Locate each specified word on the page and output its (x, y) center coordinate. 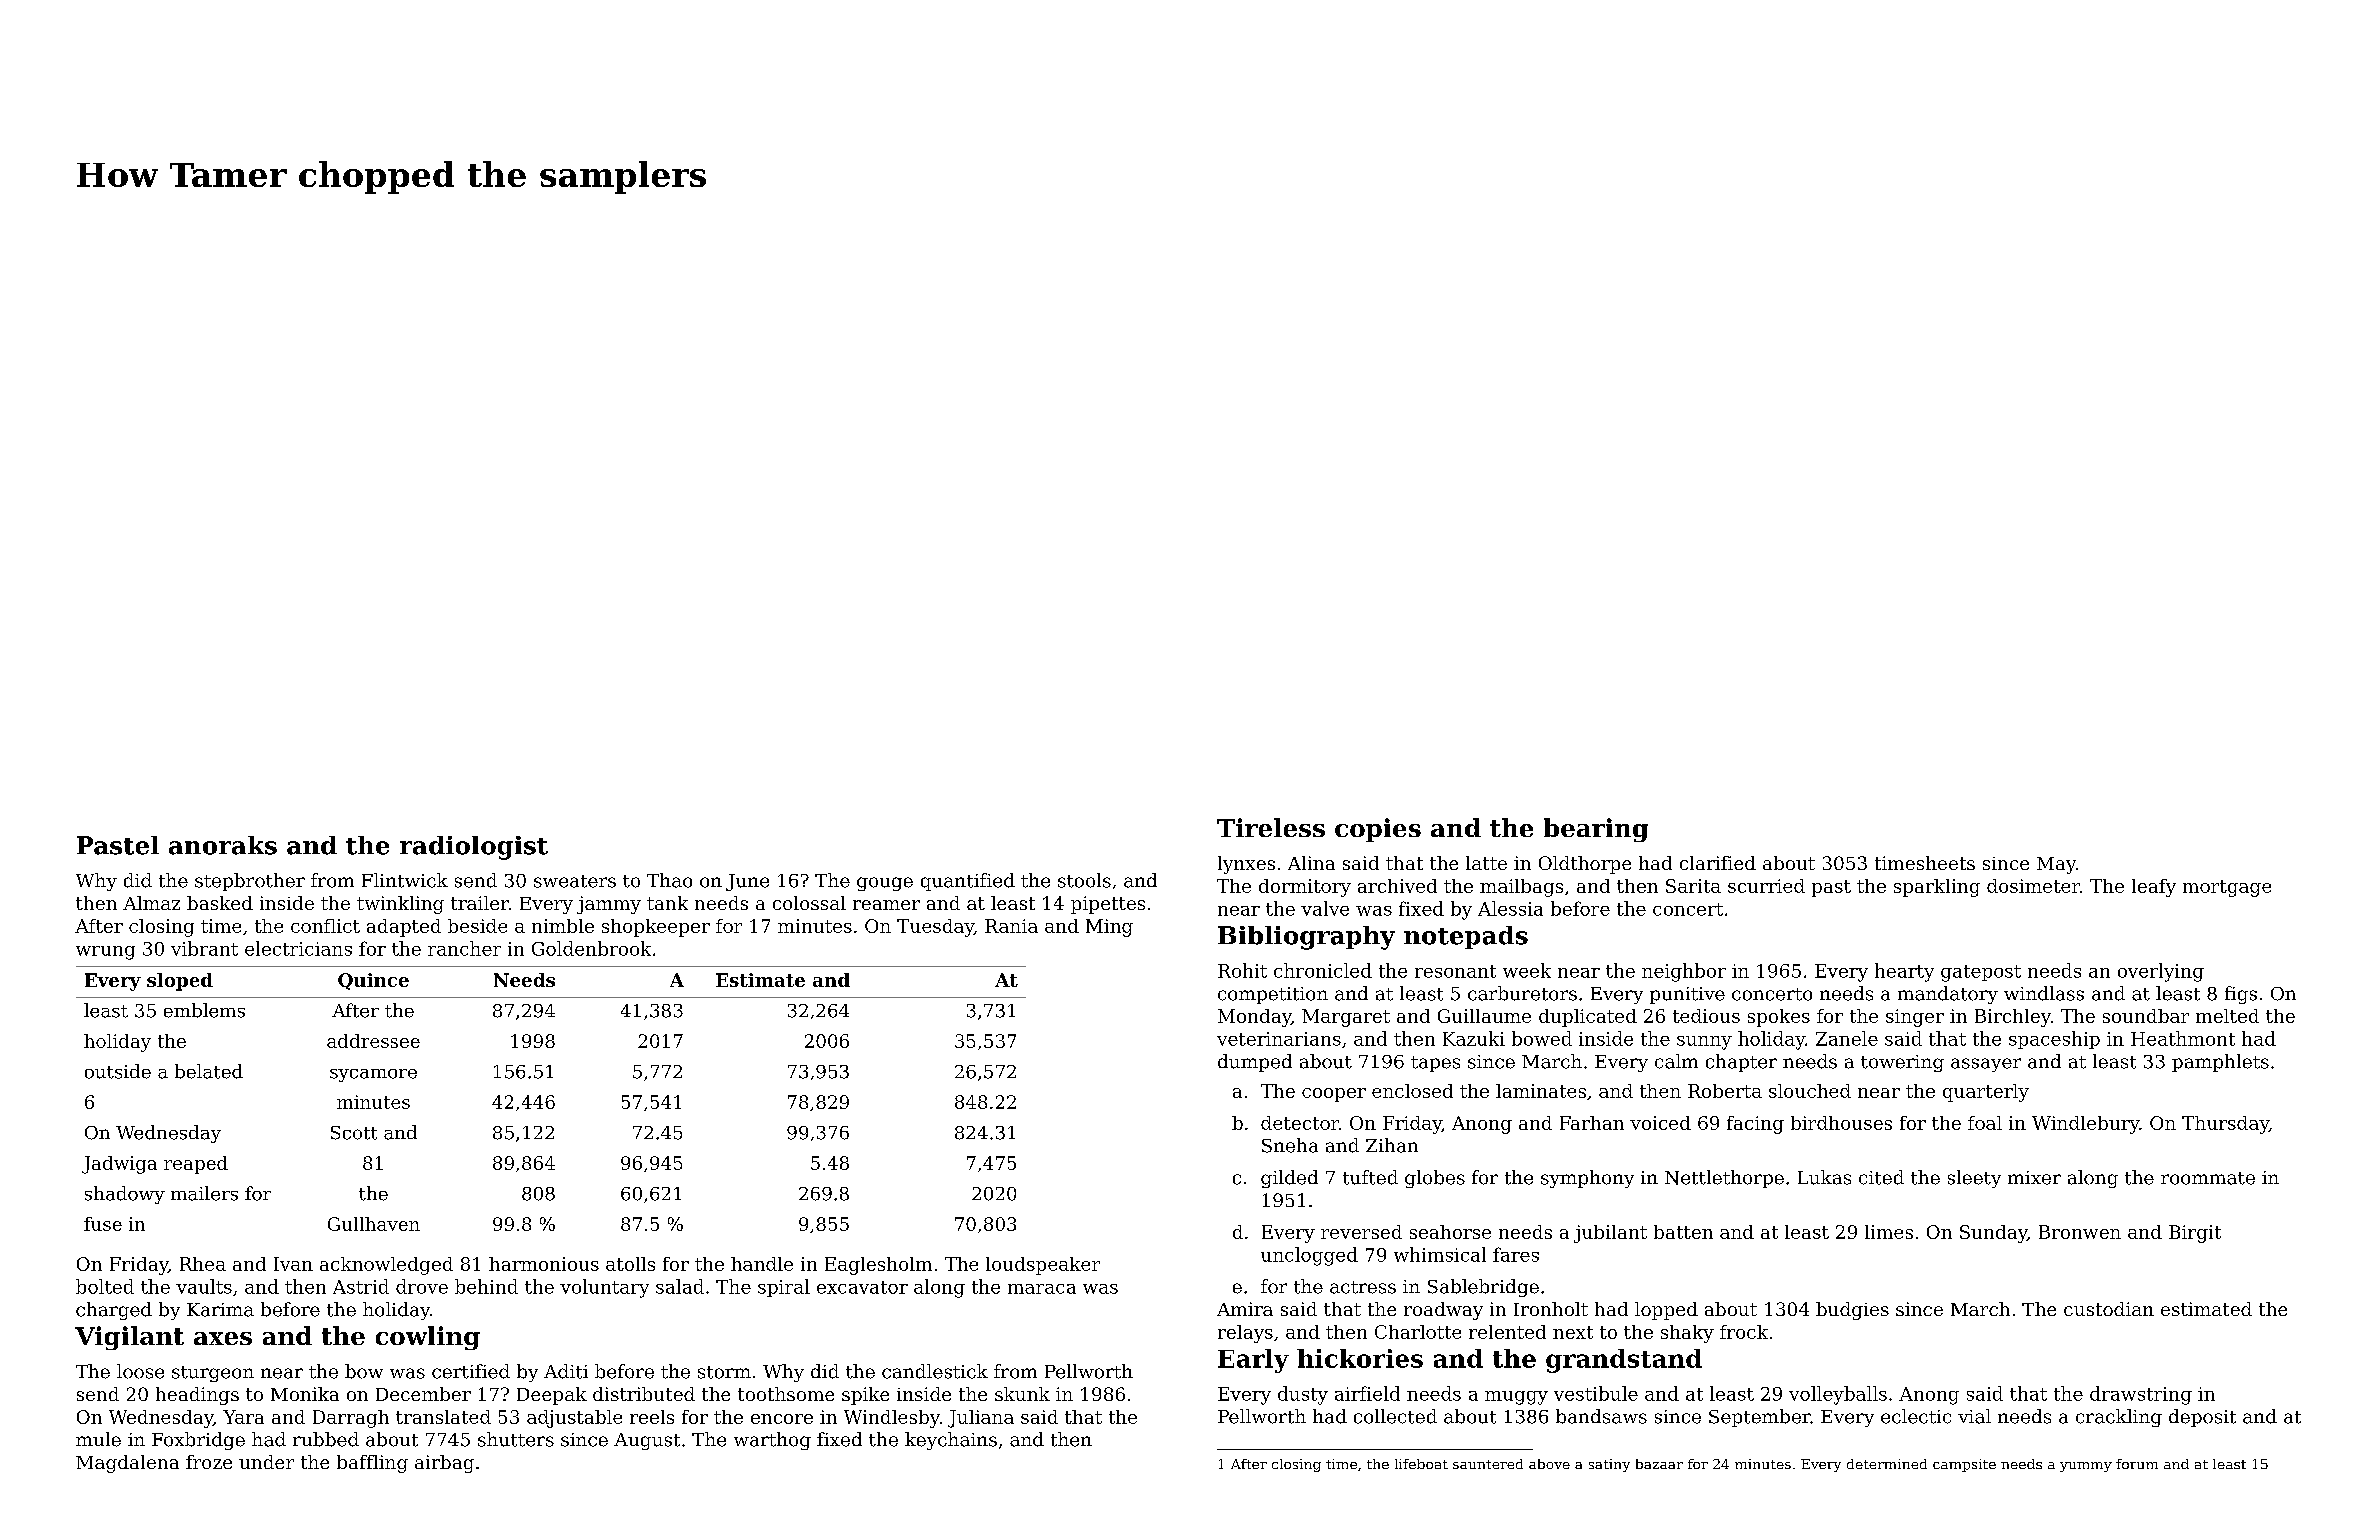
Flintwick (405, 880)
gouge (885, 884)
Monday (1254, 1018)
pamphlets (2220, 1063)
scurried (1766, 886)
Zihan (1392, 1145)
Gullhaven (374, 1224)
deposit (2202, 1418)
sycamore (373, 1075)
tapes (1435, 1064)
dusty (1303, 1395)
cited (1881, 1177)
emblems (204, 1010)
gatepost (1981, 973)
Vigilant (129, 1338)
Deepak (552, 1396)
